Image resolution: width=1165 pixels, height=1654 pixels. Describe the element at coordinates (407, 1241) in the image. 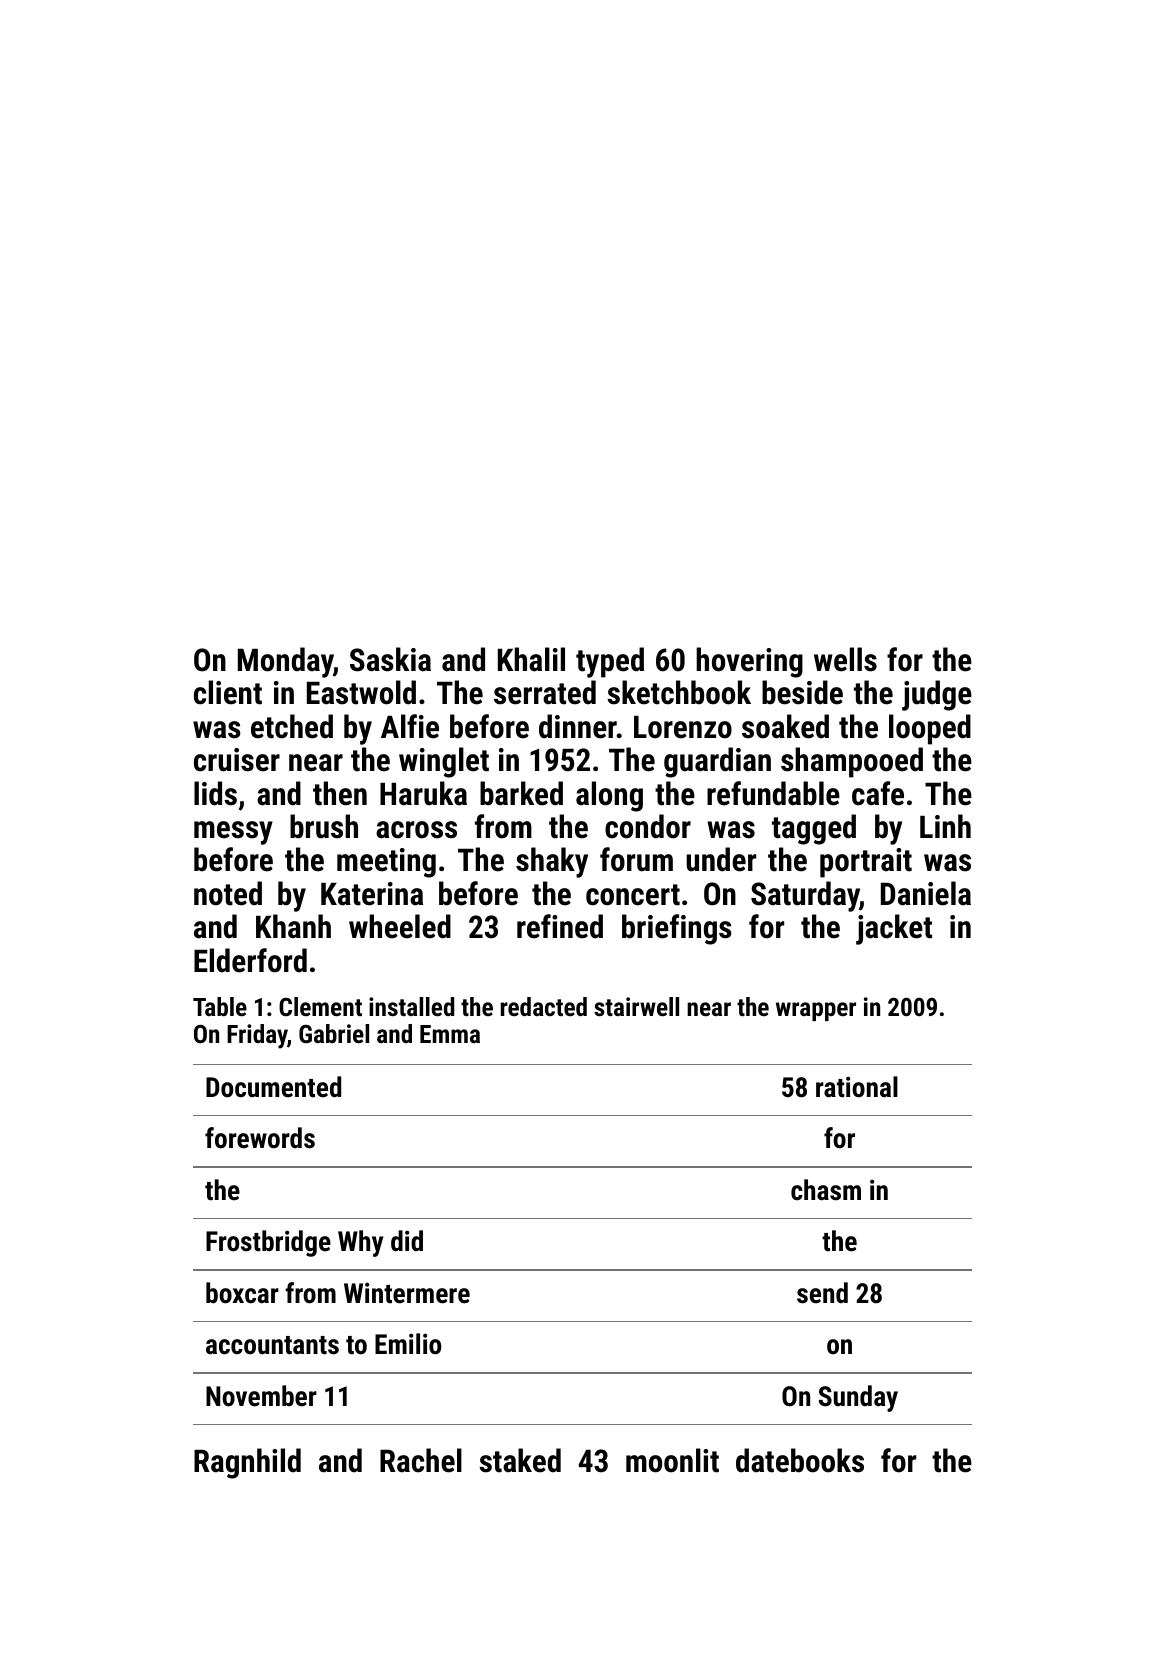

I see `did` at that location.
